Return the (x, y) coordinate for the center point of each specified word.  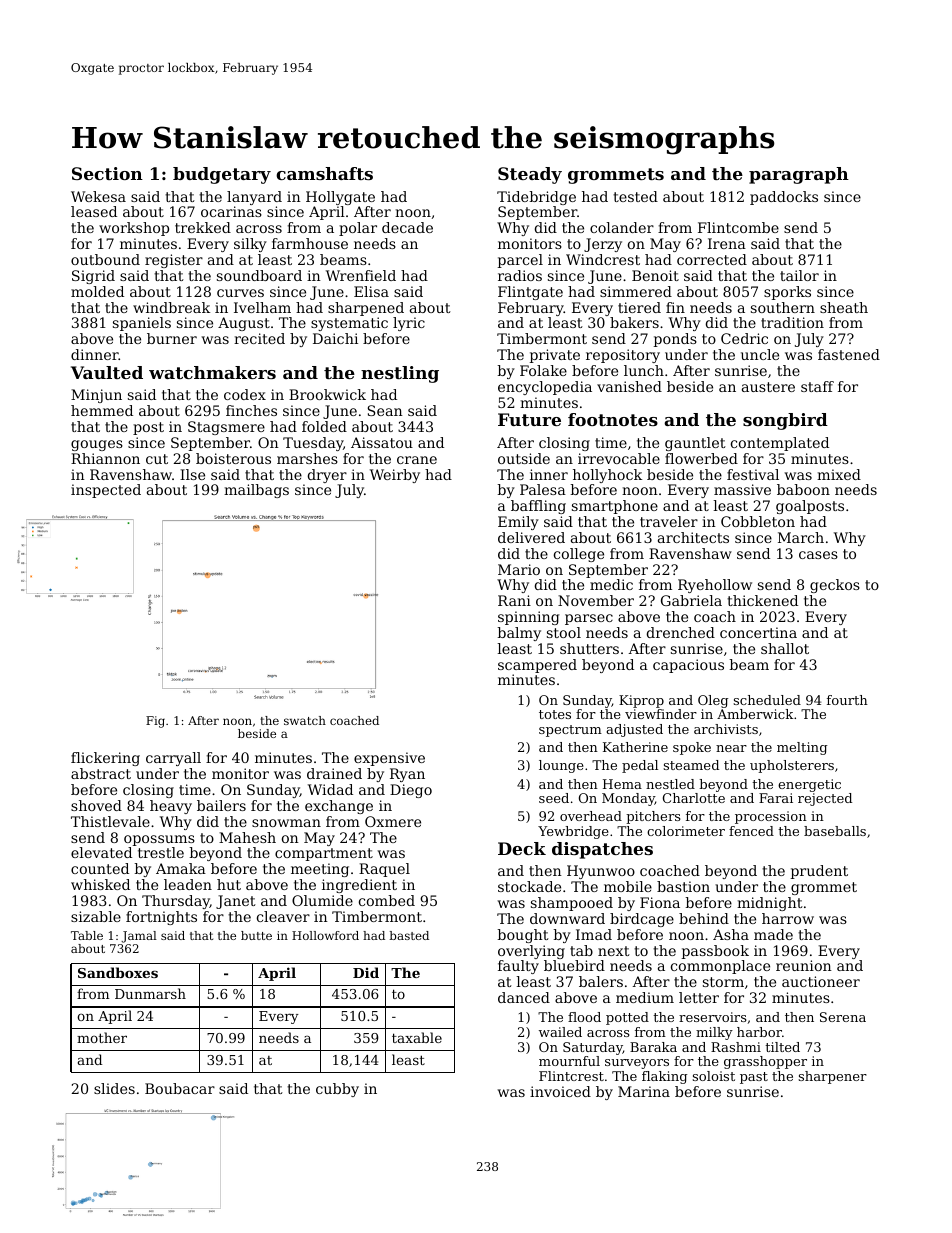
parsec (589, 619)
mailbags (256, 491)
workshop (134, 229)
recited (259, 338)
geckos (835, 586)
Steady (530, 175)
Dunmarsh (150, 993)
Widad (330, 789)
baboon (803, 489)
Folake (543, 370)
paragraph (799, 175)
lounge (561, 766)
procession (771, 817)
